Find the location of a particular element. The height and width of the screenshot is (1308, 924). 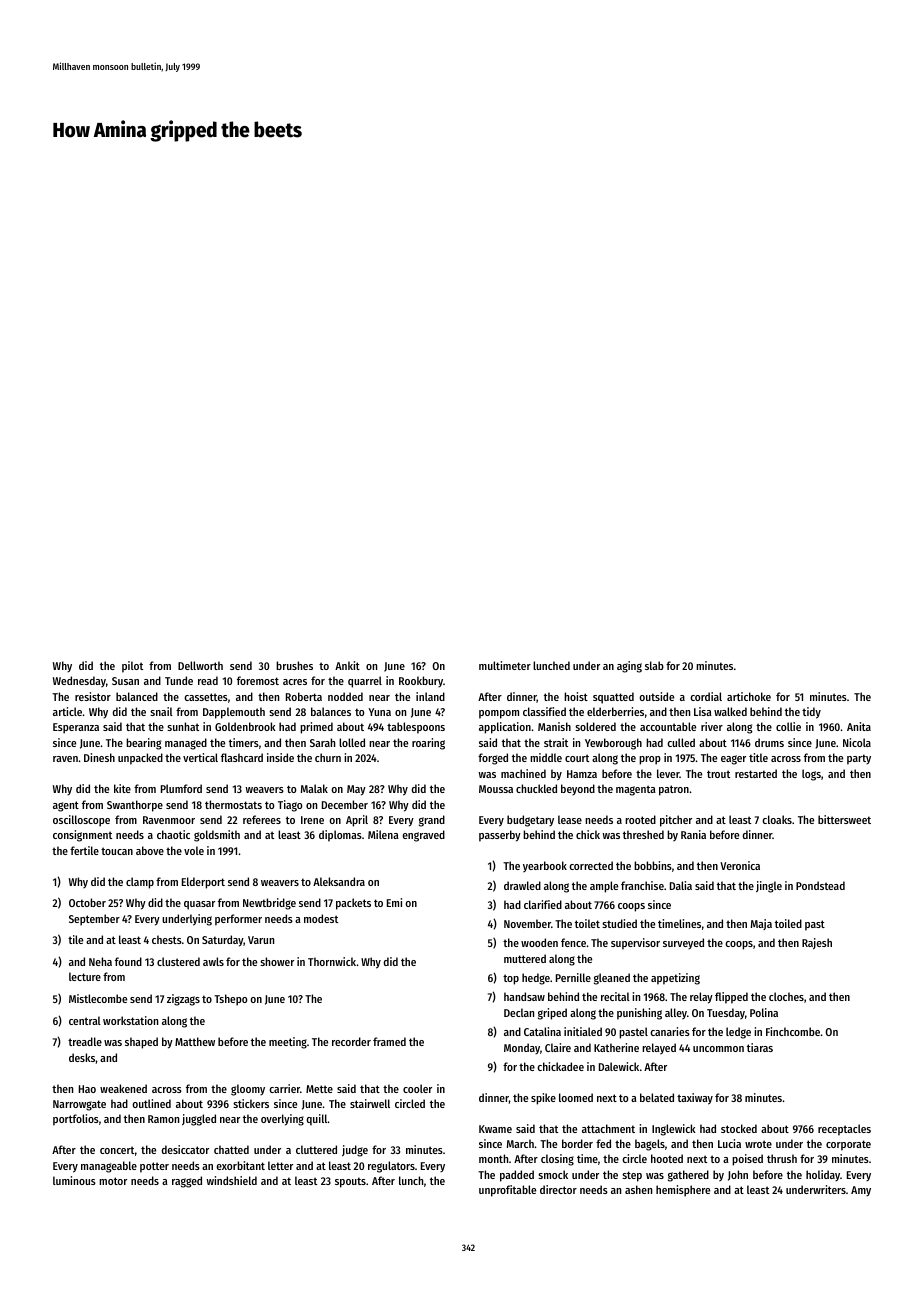

Finchcombe is located at coordinates (793, 1031).
